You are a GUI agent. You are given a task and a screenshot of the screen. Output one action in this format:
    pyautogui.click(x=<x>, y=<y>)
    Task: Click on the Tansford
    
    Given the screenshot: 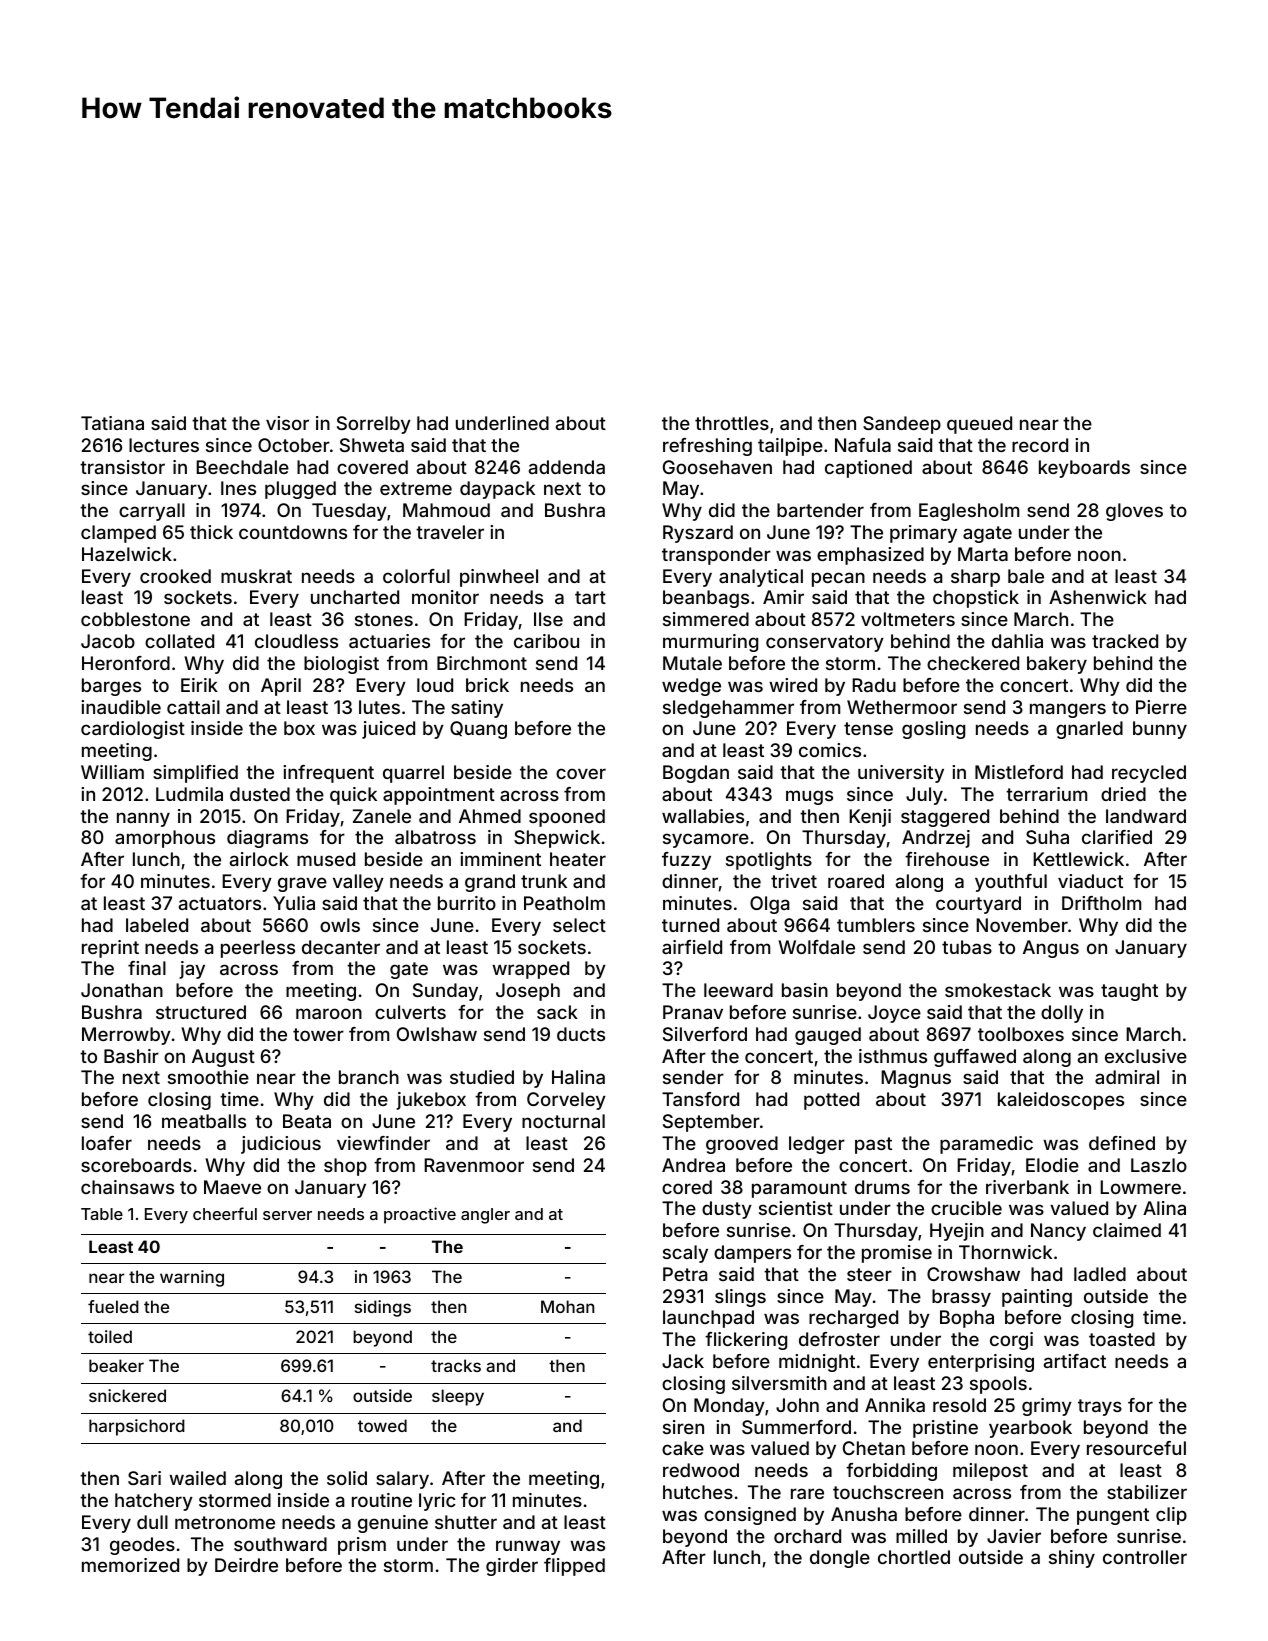 What is the action you would take?
    pyautogui.click(x=700, y=1099)
